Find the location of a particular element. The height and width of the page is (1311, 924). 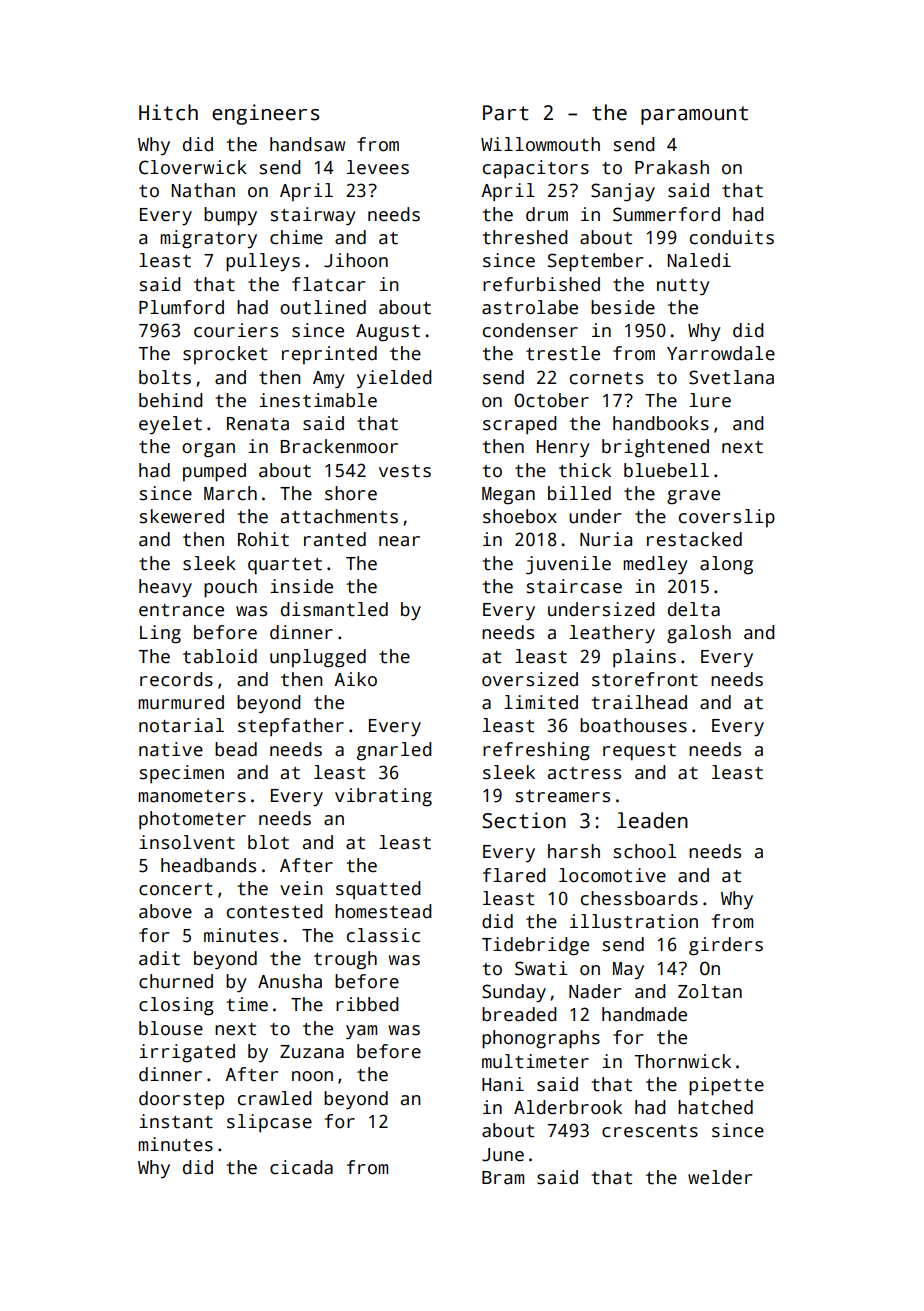

engineers is located at coordinates (265, 114).
